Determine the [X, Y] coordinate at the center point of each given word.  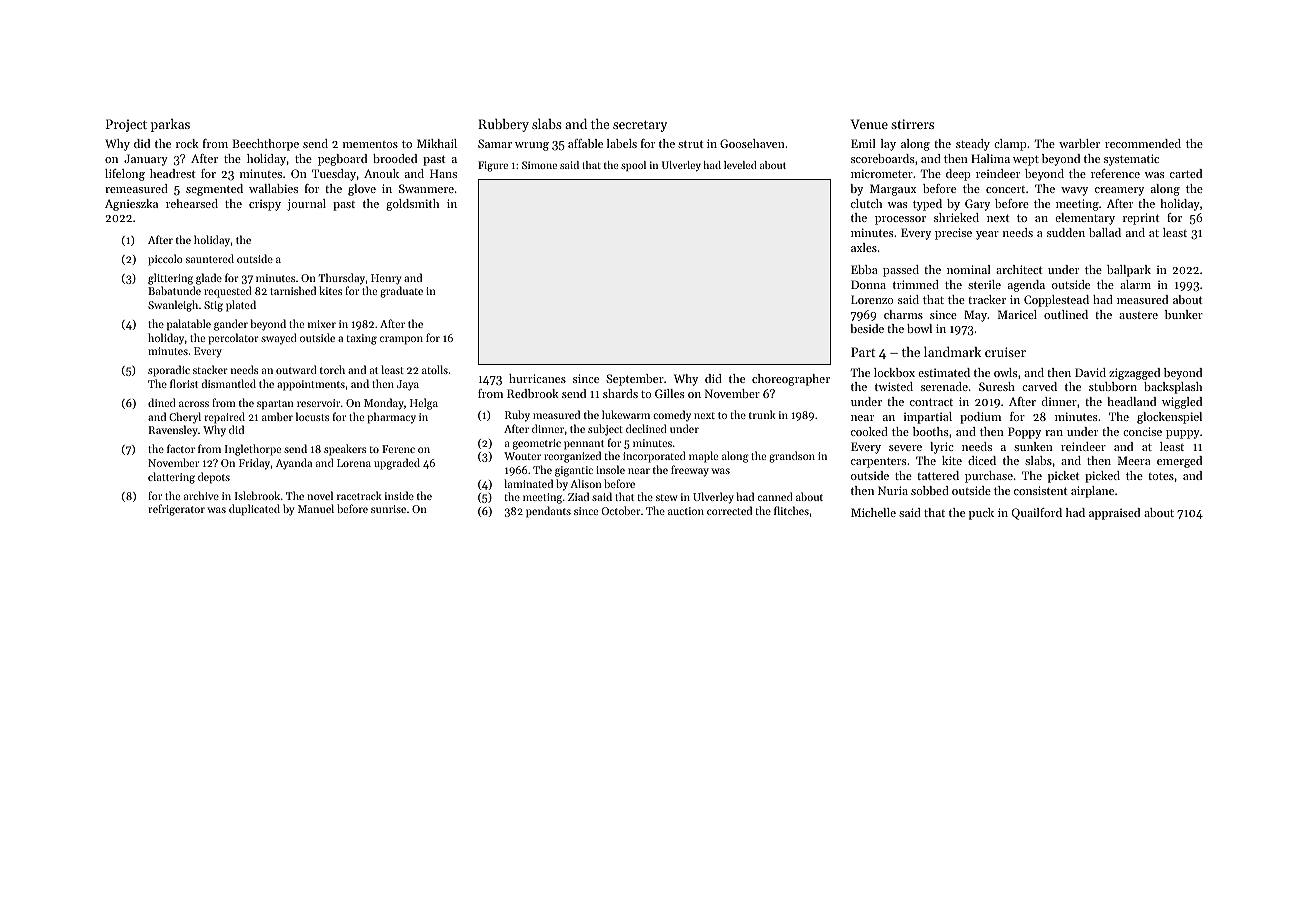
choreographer [791, 380]
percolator [234, 339]
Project [126, 125]
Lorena [354, 463]
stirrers [912, 124]
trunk [762, 414]
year [987, 235]
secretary [640, 126]
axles [864, 247]
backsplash [1173, 388]
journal [306, 205]
